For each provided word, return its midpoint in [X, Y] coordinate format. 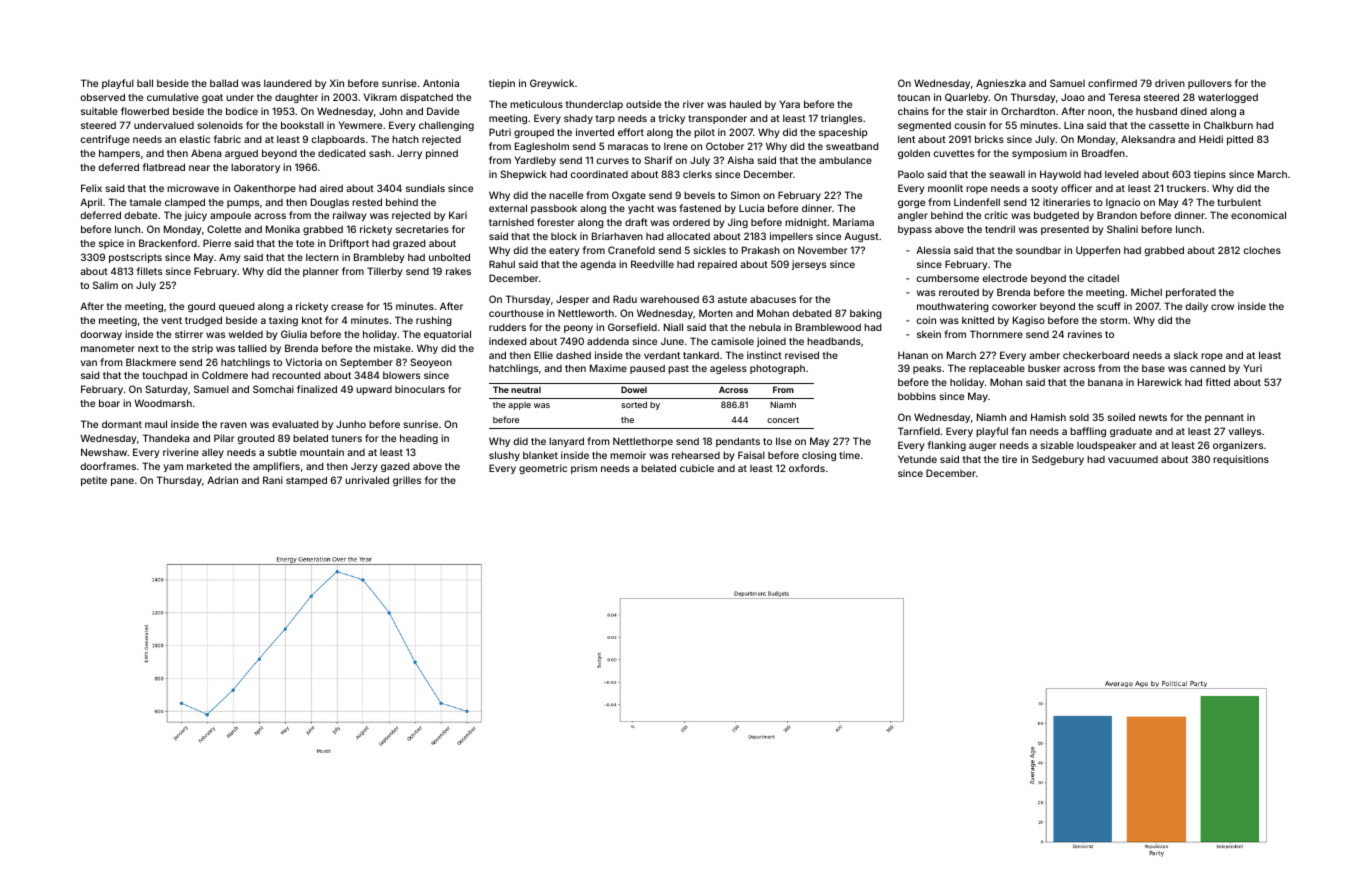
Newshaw [104, 452]
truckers [1186, 188]
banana [1105, 382]
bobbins [917, 396]
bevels [699, 195]
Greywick [552, 84]
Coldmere [225, 375]
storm [1113, 320]
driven [1170, 83]
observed [102, 97]
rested [367, 202]
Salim [105, 285]
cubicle [697, 468]
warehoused [669, 299]
